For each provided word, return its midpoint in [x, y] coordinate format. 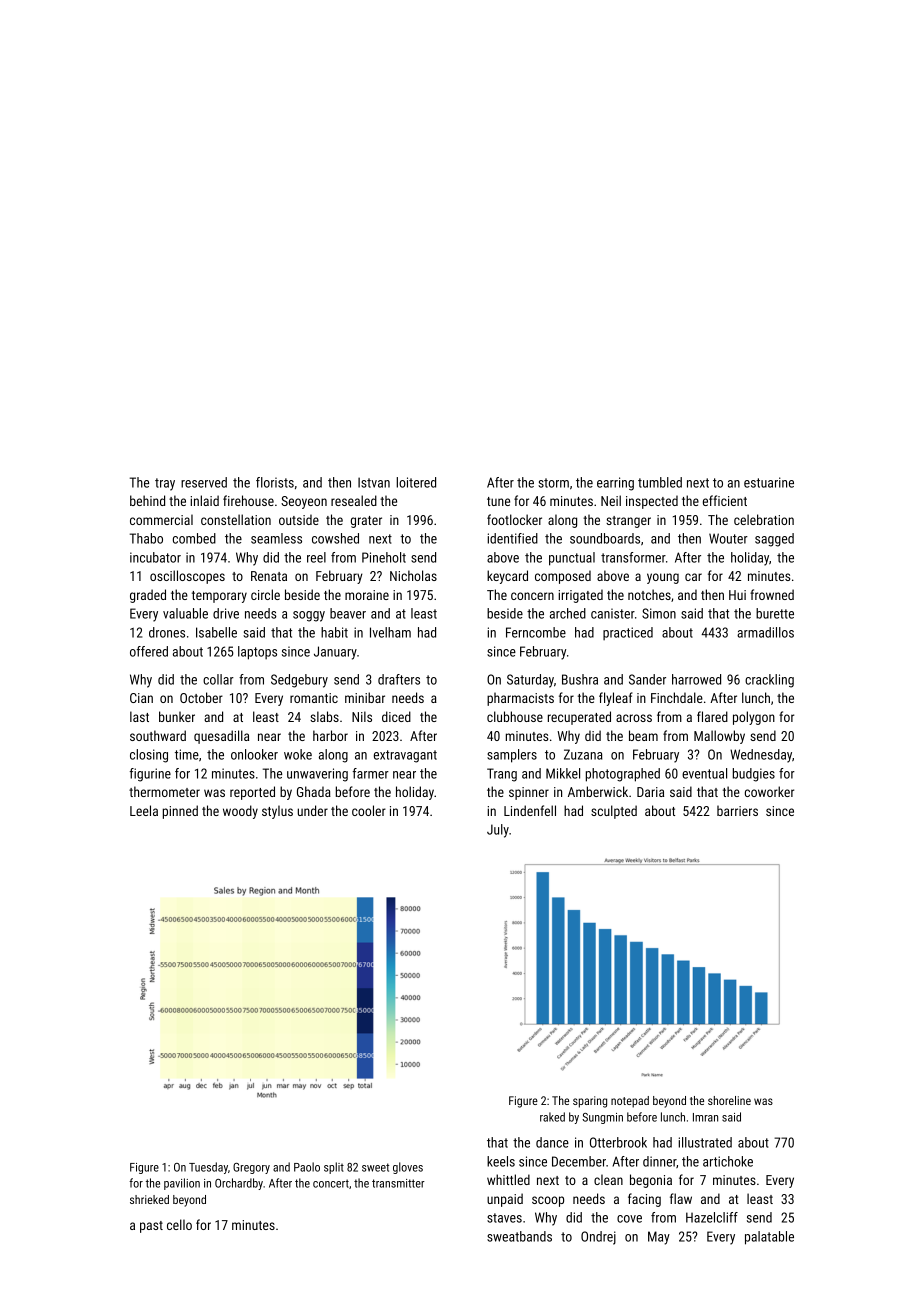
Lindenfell [530, 810]
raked [552, 1117]
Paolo [307, 1167]
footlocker [514, 519]
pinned [180, 812]
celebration [764, 519]
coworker [769, 791]
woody [240, 812]
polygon [754, 718]
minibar [365, 697]
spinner [529, 793]
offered [149, 651]
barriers [737, 810]
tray [165, 484]
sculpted [614, 812]
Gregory [251, 1168]
